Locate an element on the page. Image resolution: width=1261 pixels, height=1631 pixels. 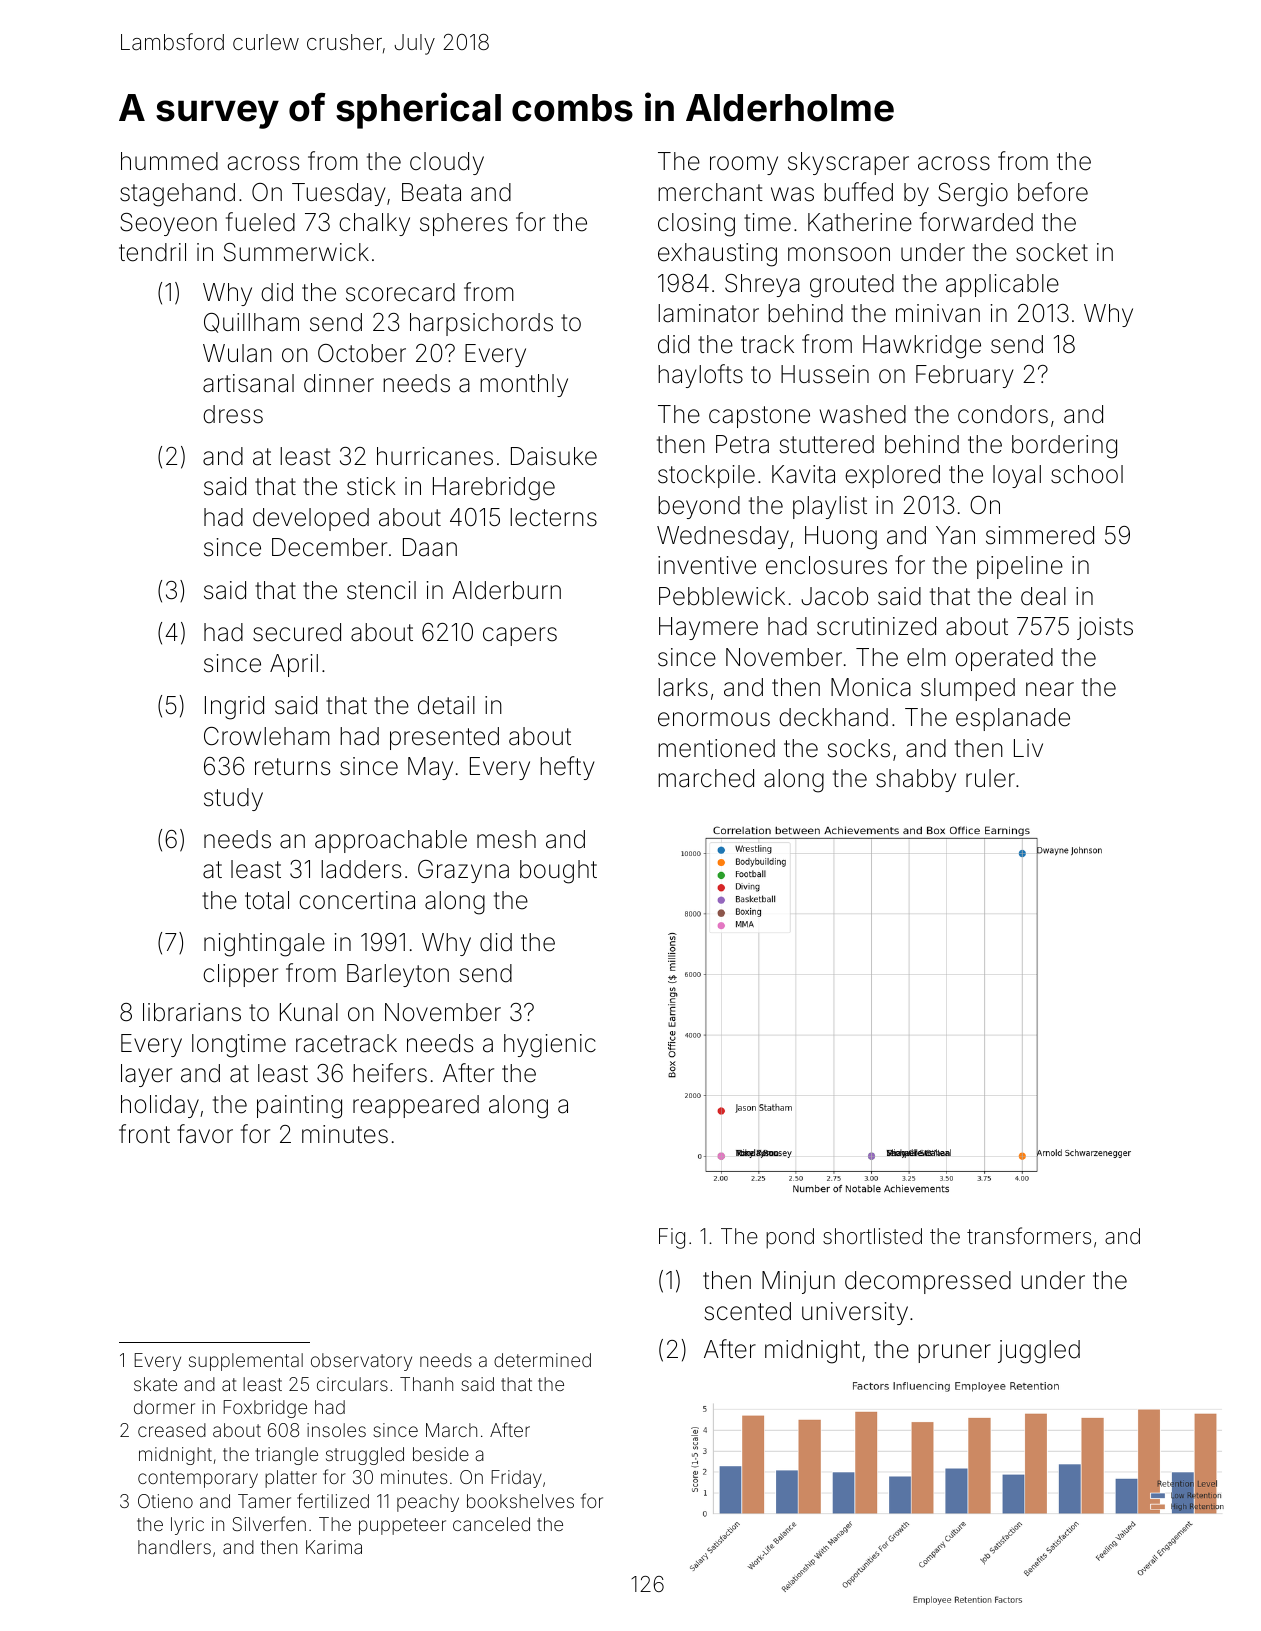
Katherine is located at coordinates (860, 222).
